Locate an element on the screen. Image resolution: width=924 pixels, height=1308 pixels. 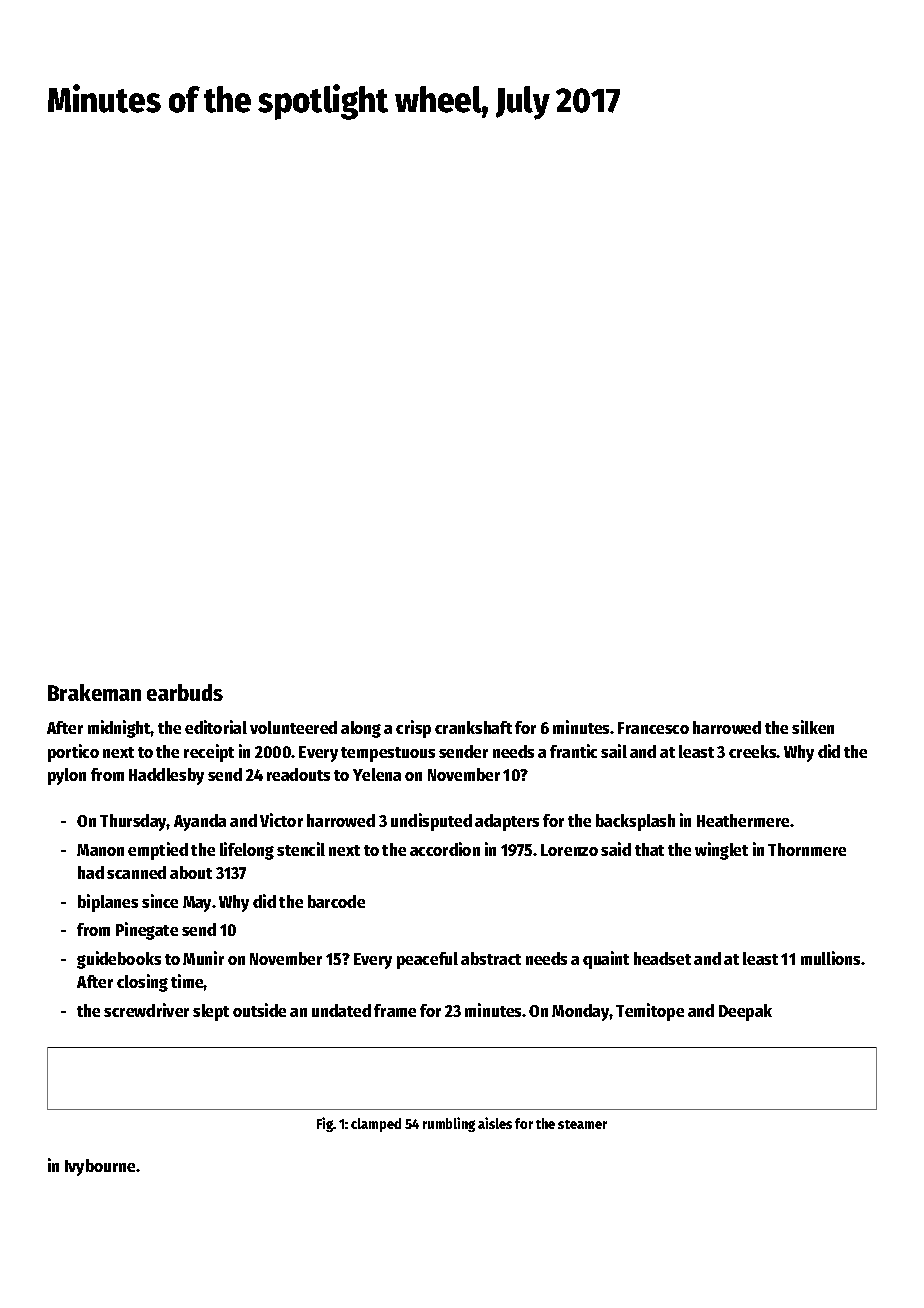
Fig is located at coordinates (325, 1124).
